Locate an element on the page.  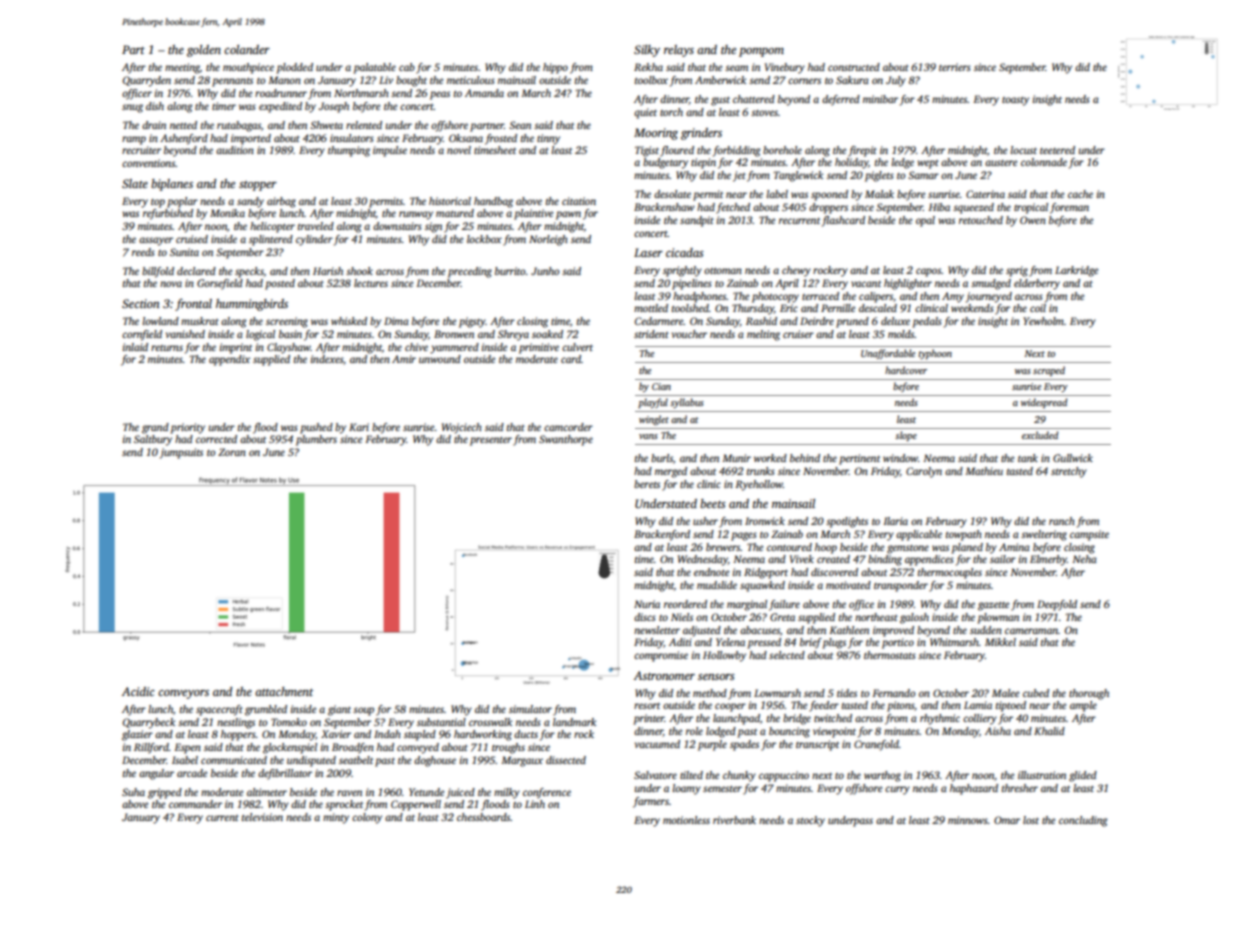
relays is located at coordinates (679, 51).
